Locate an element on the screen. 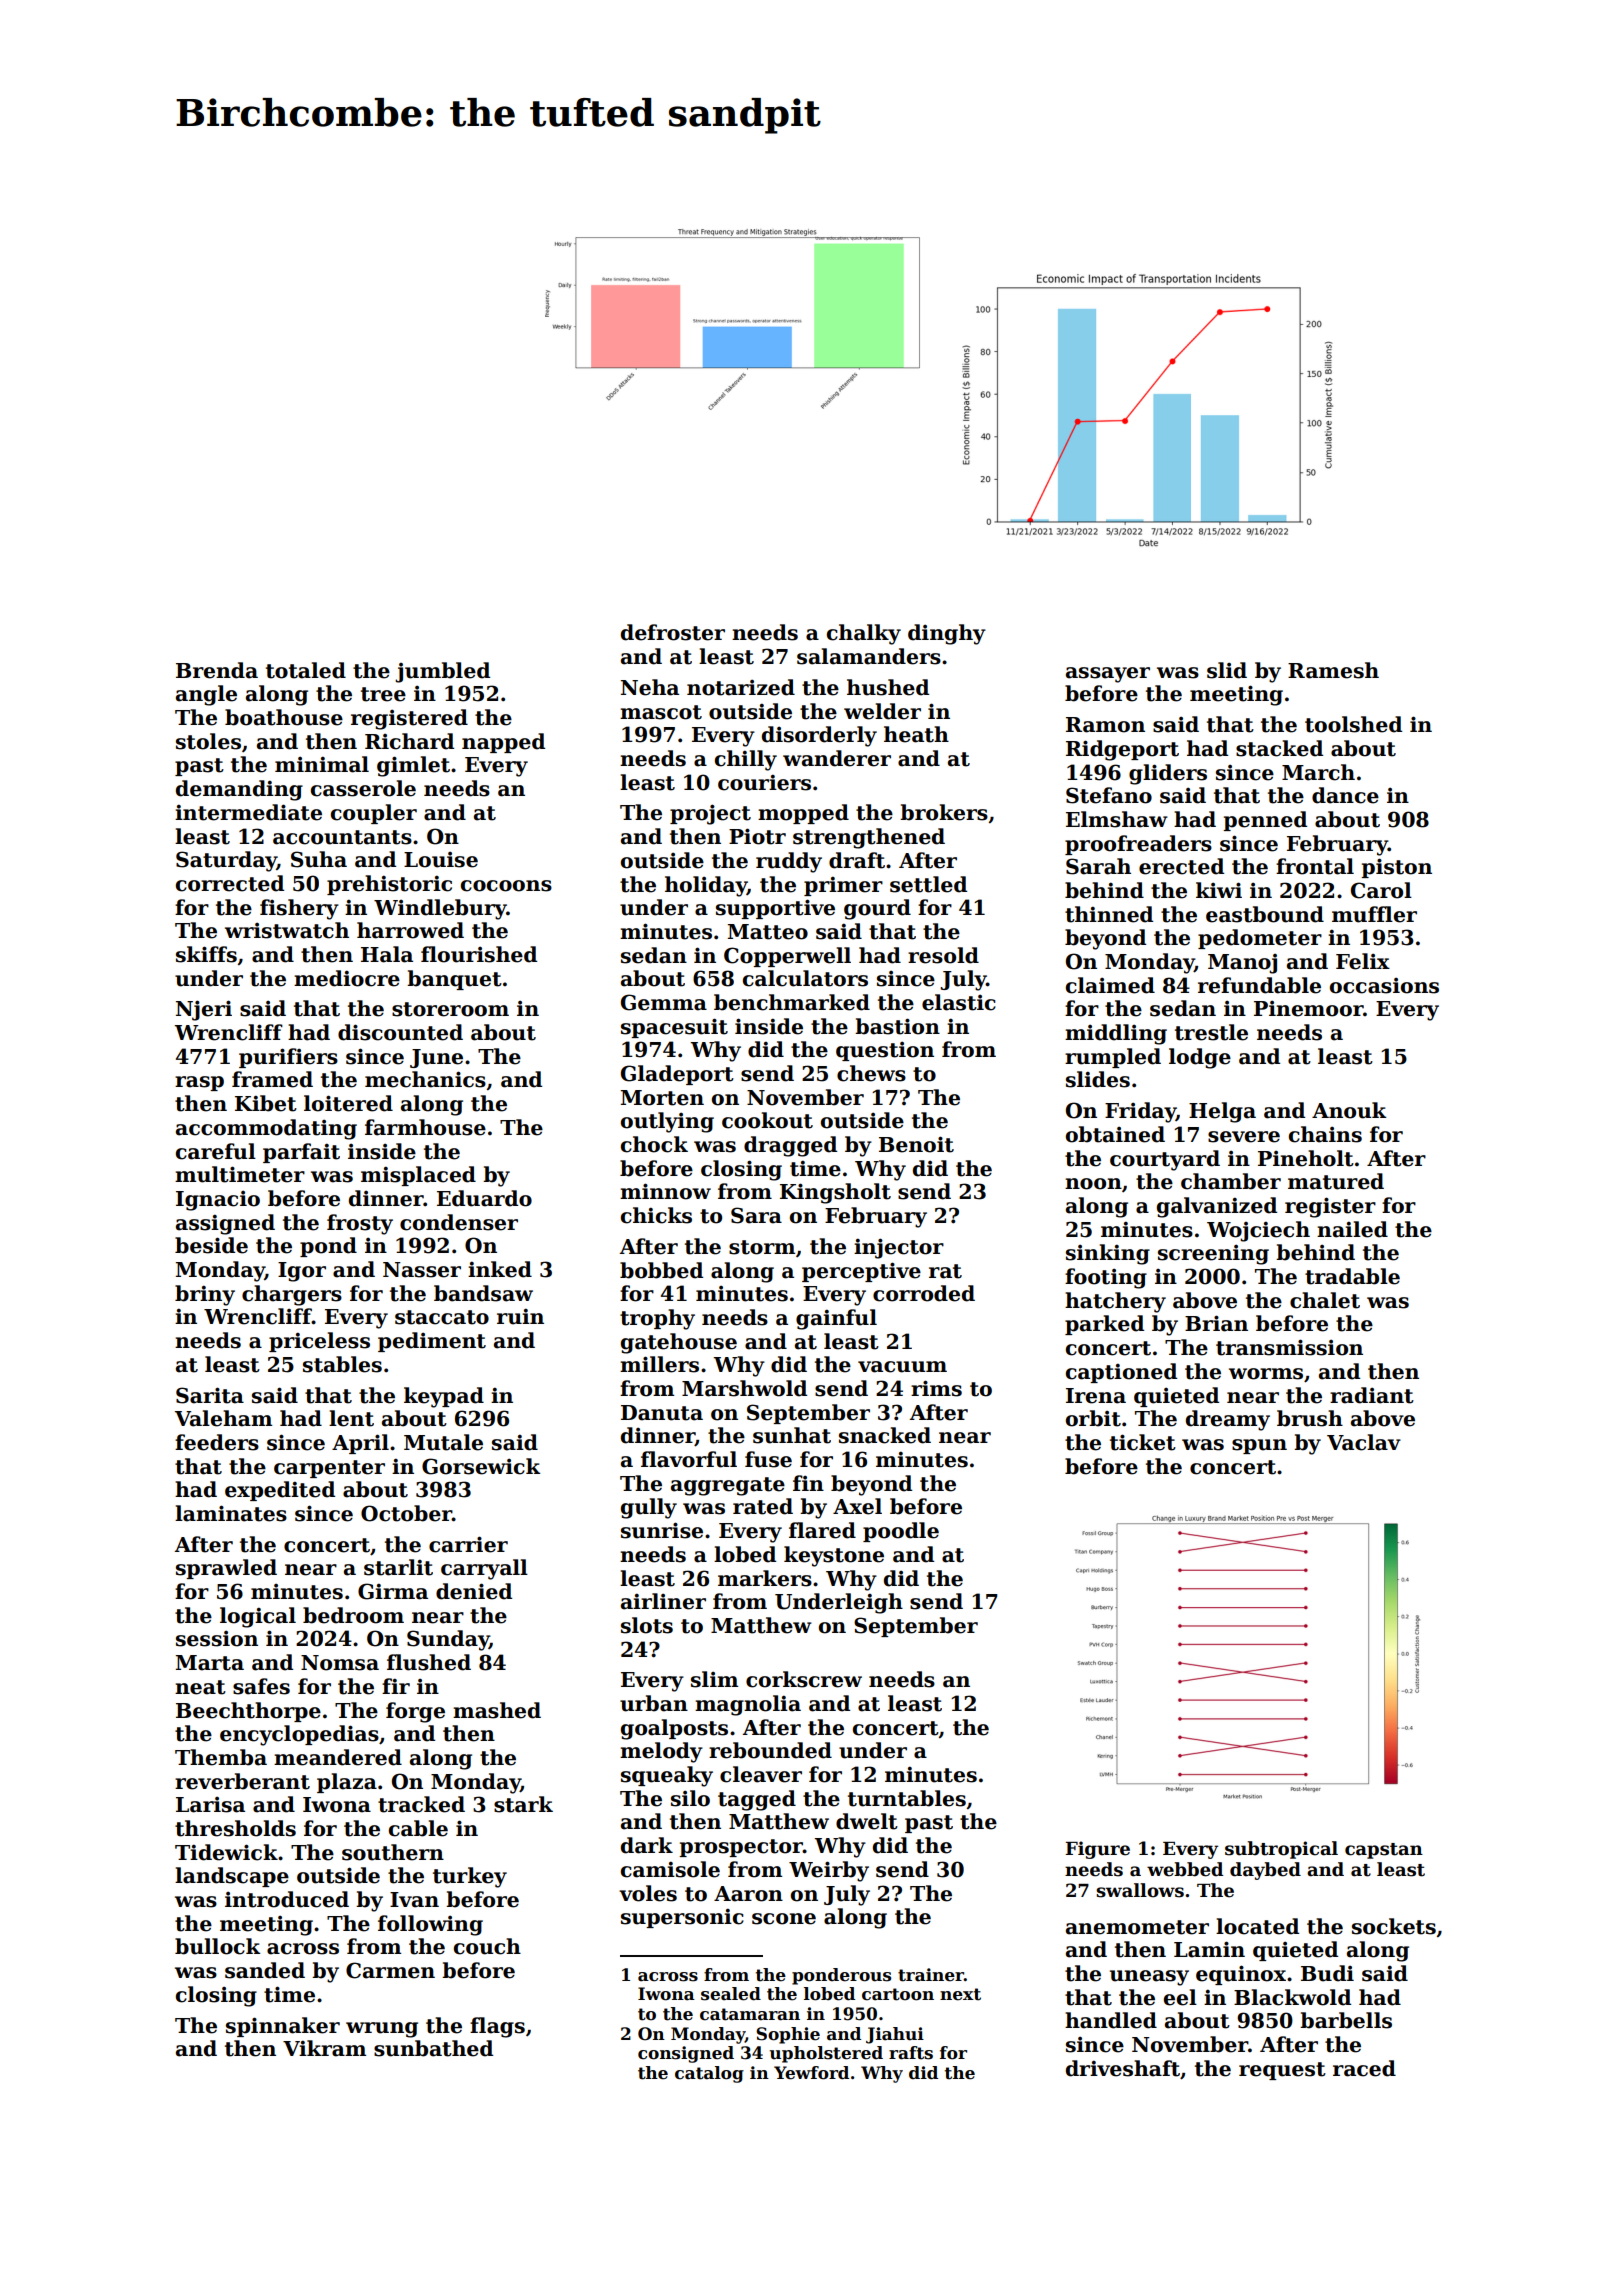  supportive is located at coordinates (775, 909).
